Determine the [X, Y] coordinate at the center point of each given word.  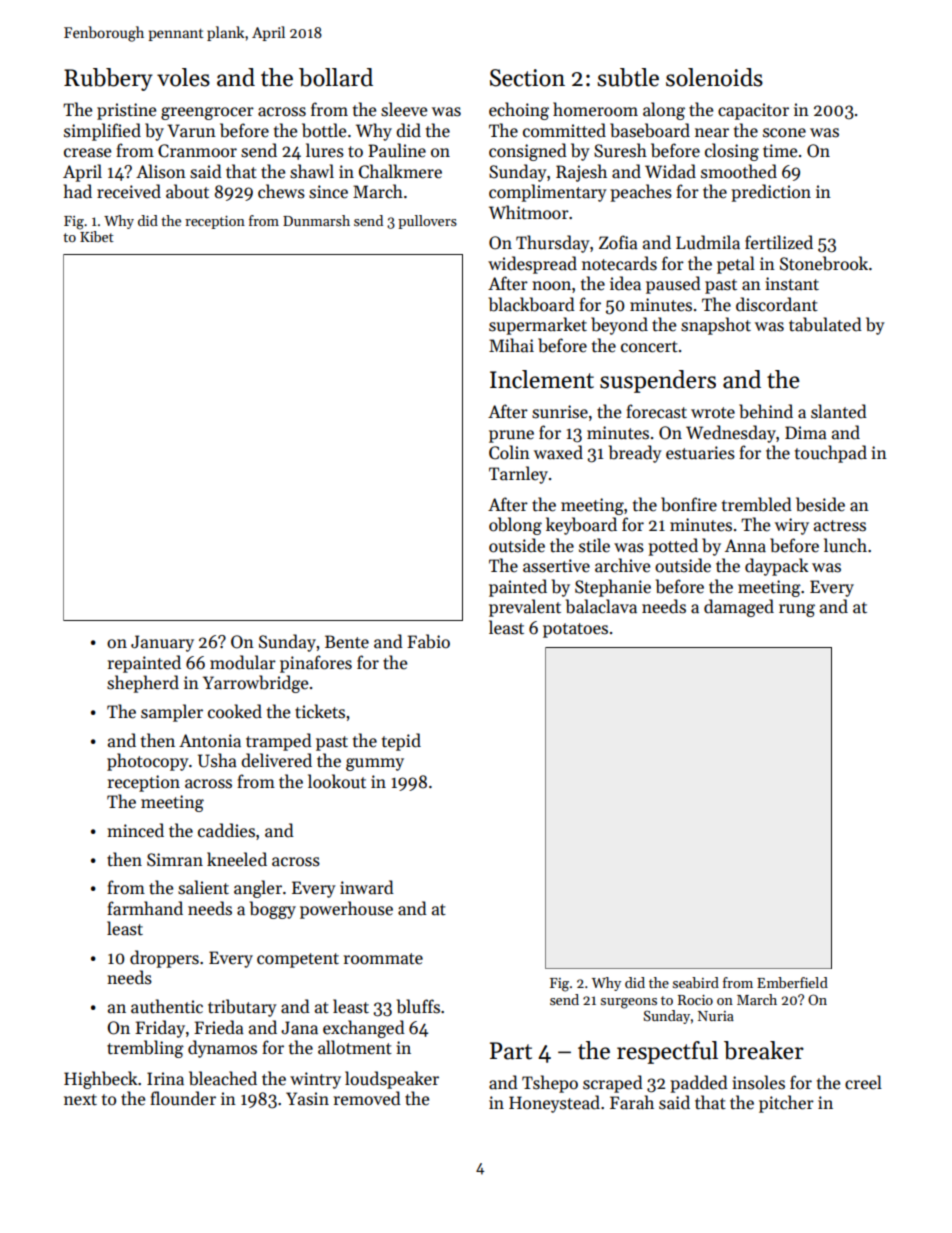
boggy [273, 910]
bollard [336, 77]
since [328, 192]
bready [635, 454]
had [78, 191]
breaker [764, 1050]
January [162, 643]
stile [594, 545]
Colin [509, 452]
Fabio [428, 641]
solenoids [714, 77]
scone [784, 133]
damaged [739, 608]
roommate [383, 959]
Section [527, 78]
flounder [183, 1098]
